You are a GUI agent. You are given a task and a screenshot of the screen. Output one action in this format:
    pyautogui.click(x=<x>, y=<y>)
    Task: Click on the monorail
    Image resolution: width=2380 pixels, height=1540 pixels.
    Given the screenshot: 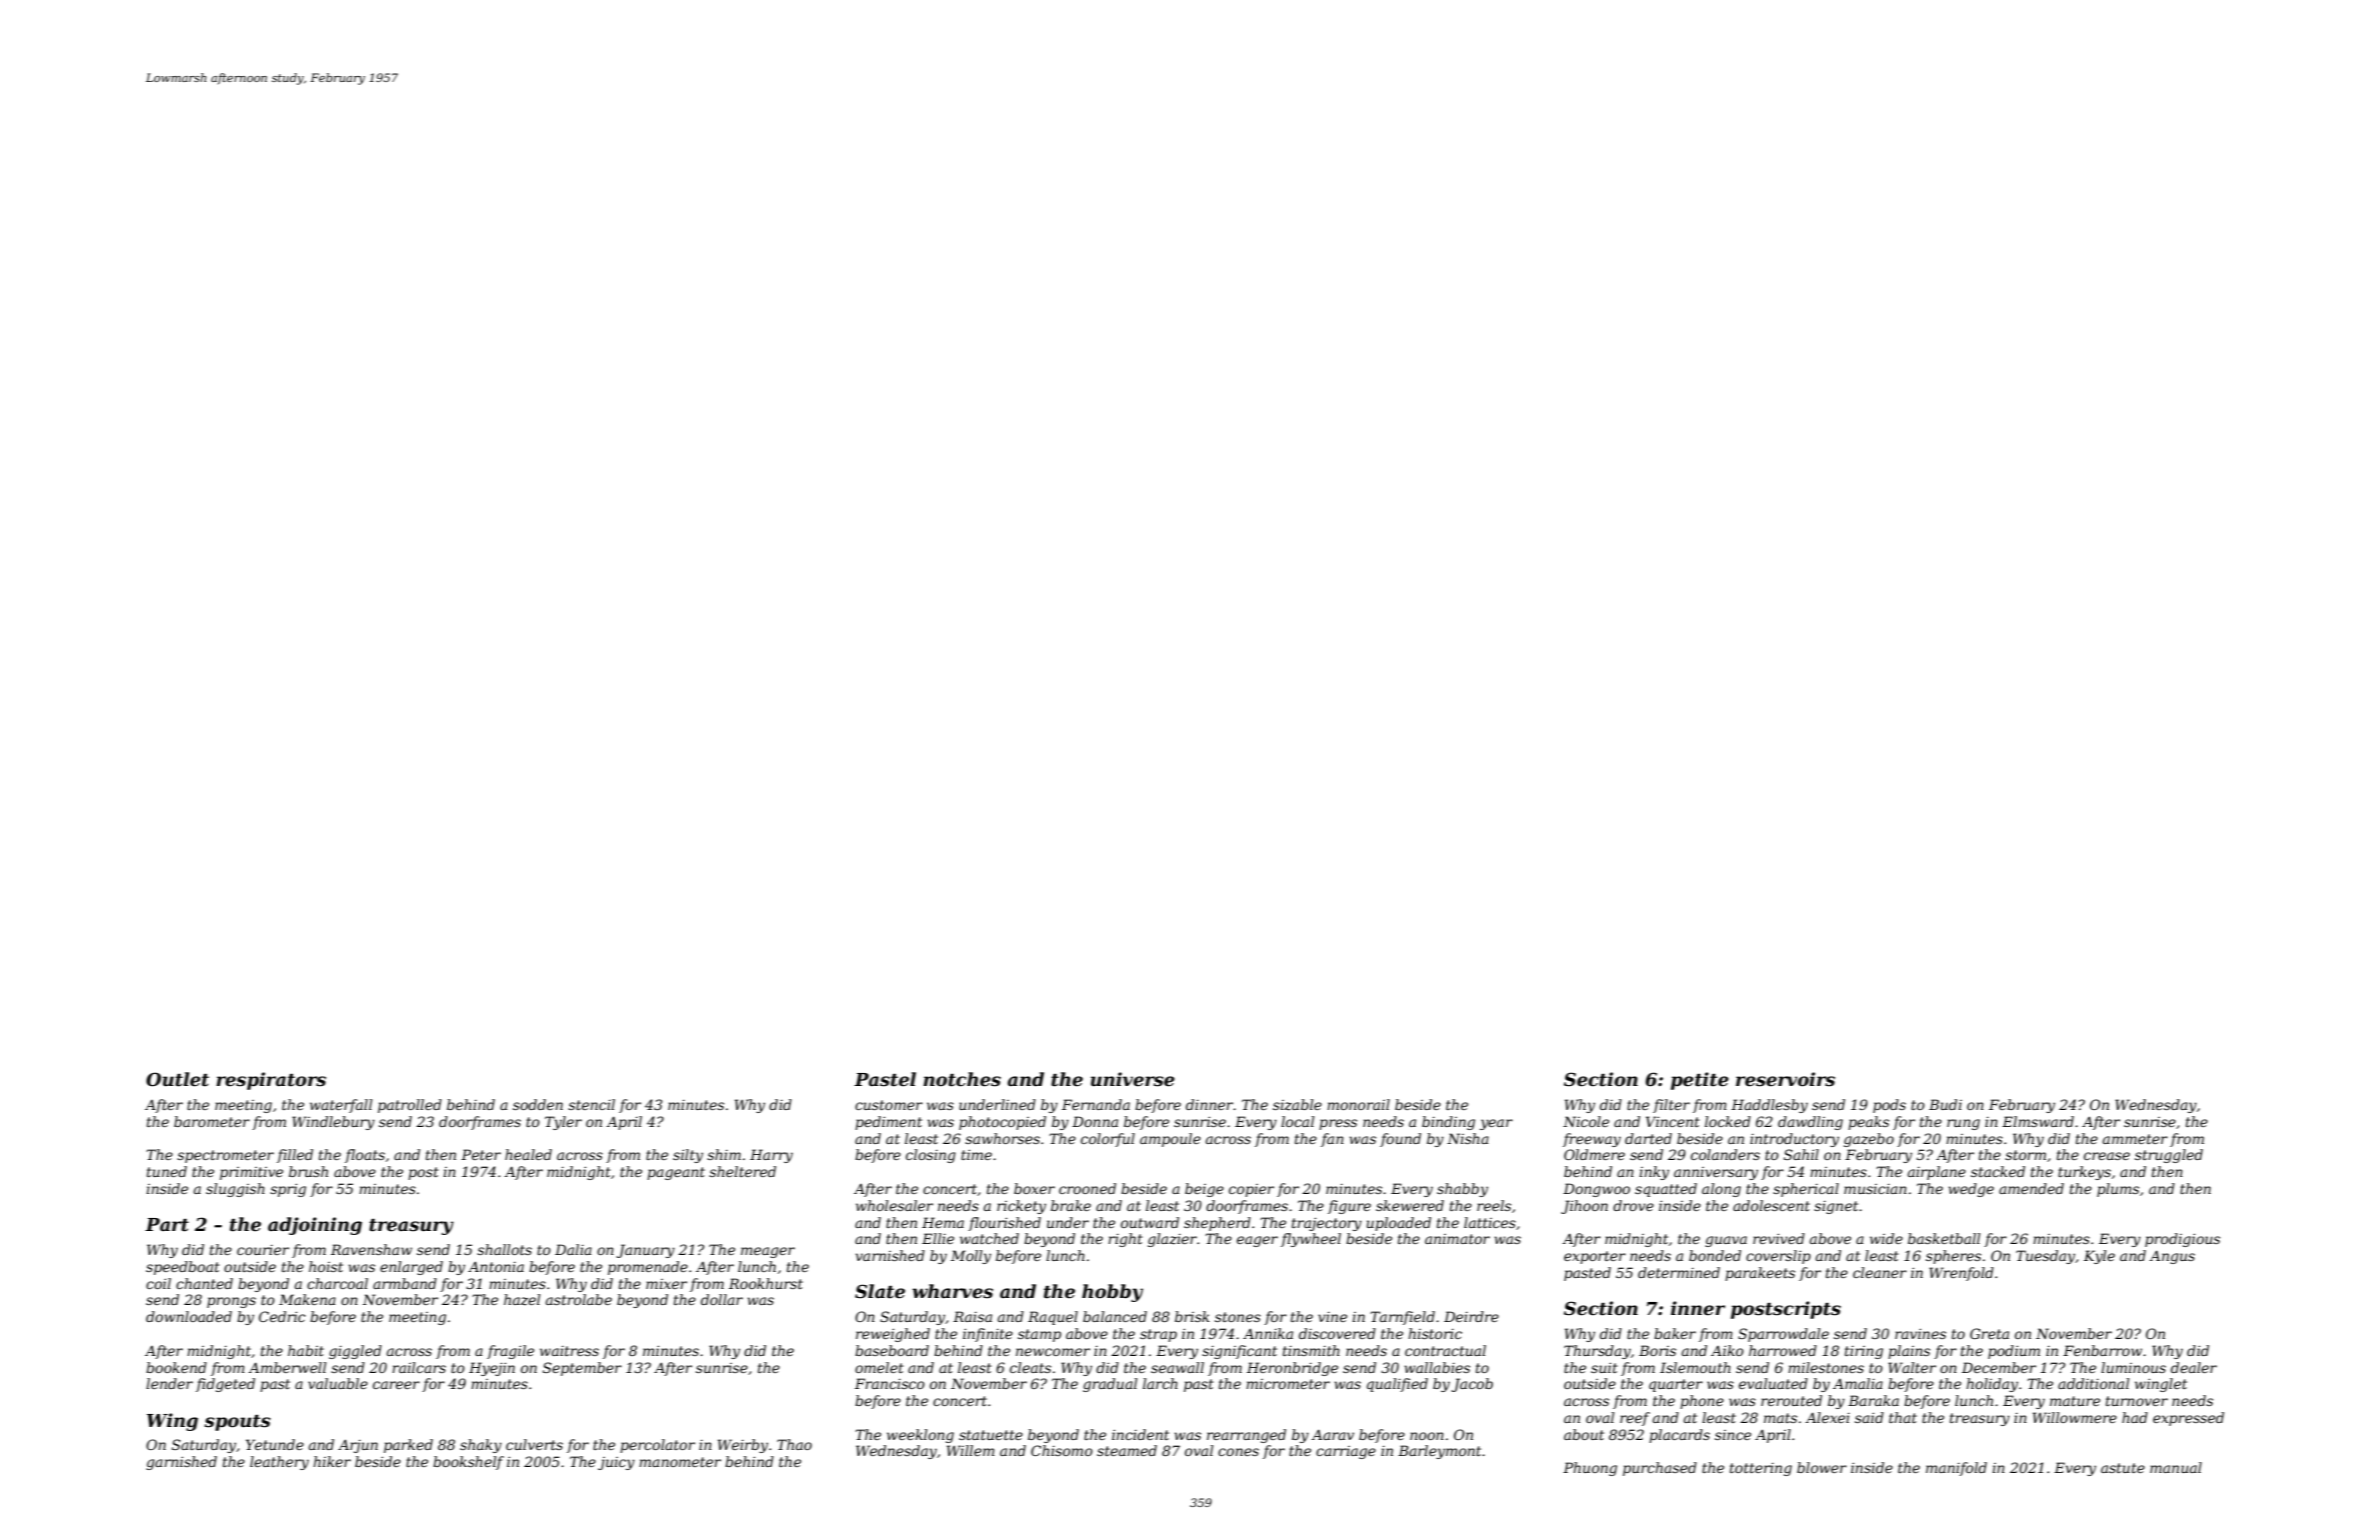 What is the action you would take?
    pyautogui.click(x=1358, y=1104)
